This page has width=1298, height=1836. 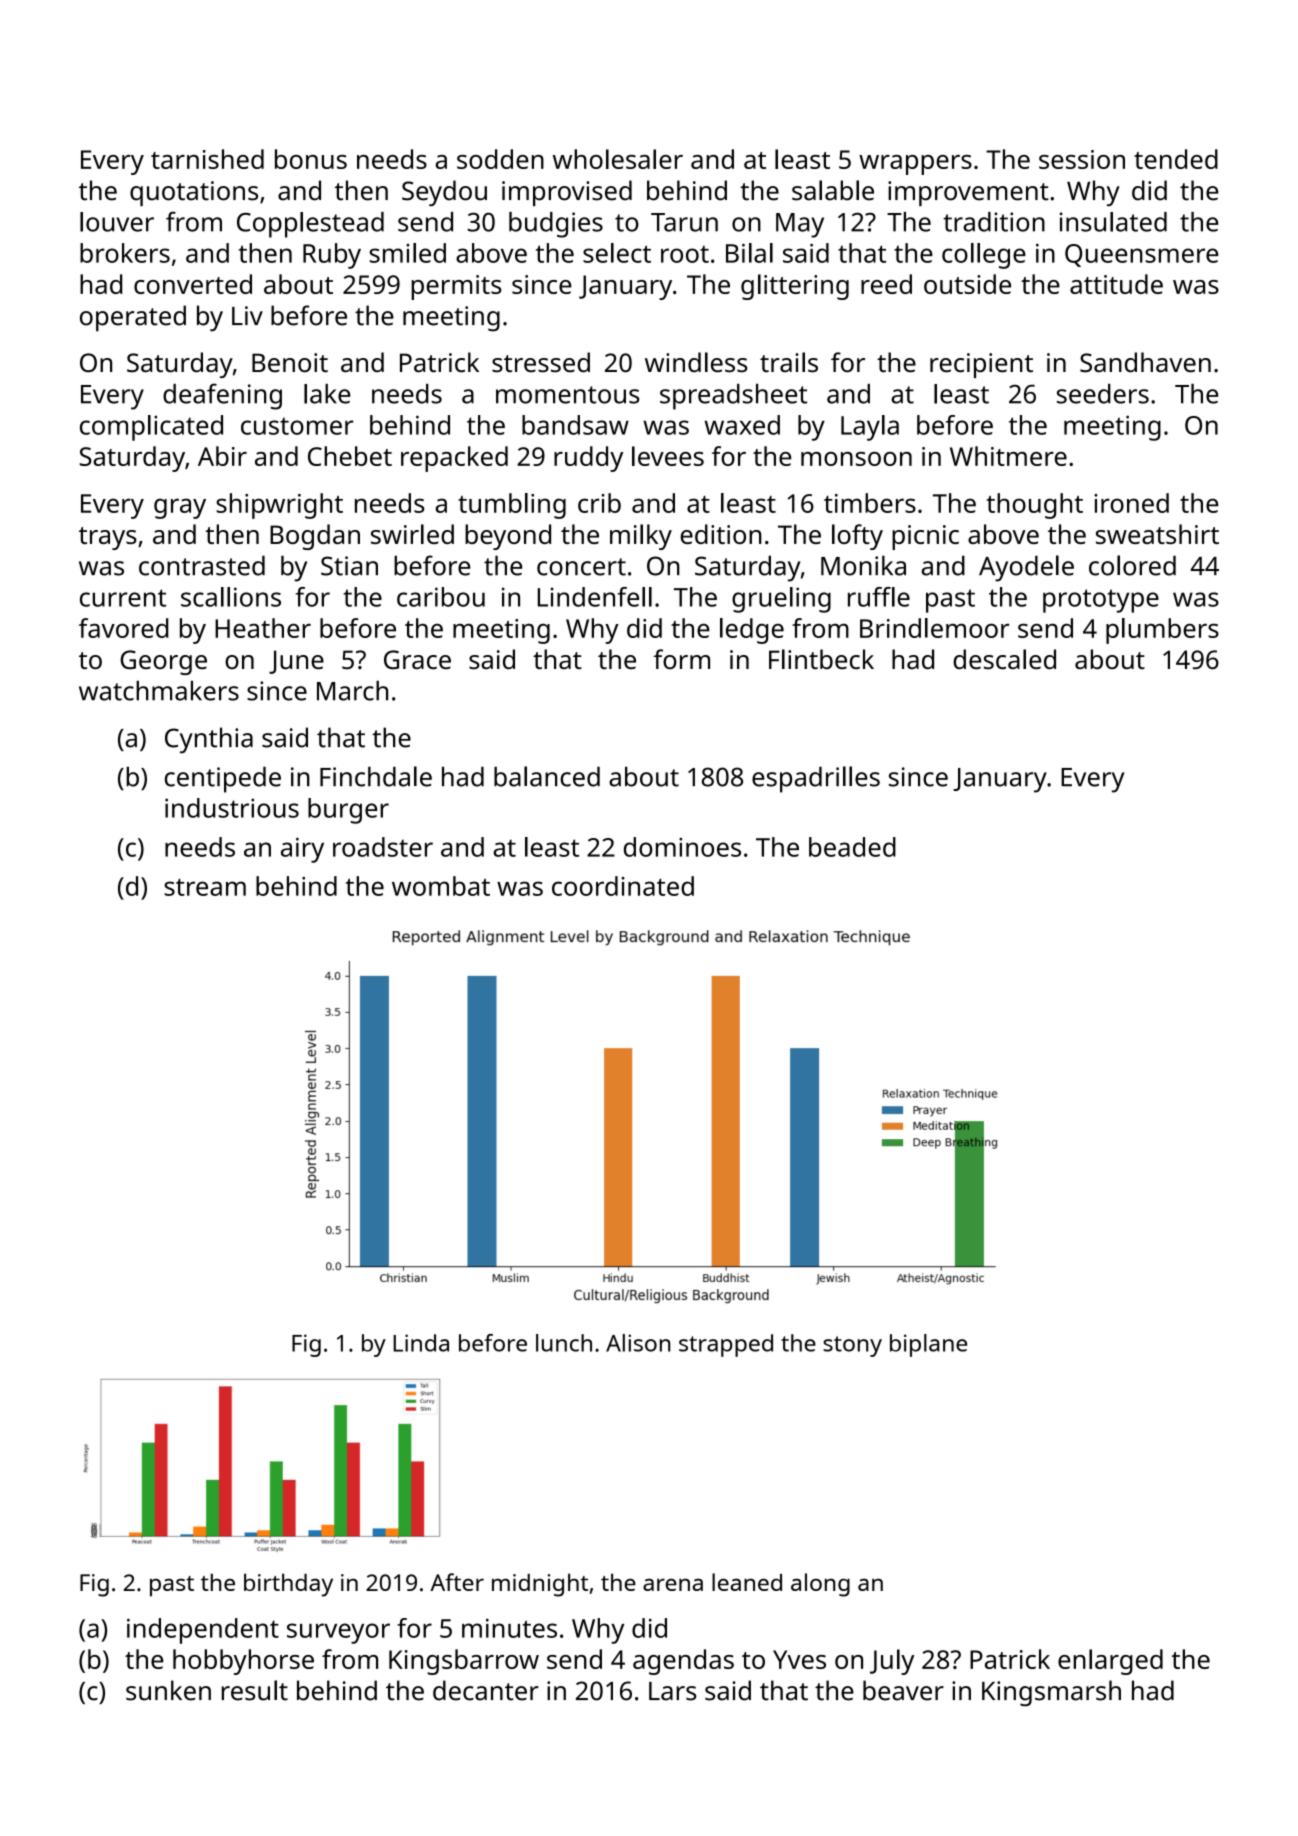 What do you see at coordinates (207, 159) in the page?
I see `tarnished` at bounding box center [207, 159].
